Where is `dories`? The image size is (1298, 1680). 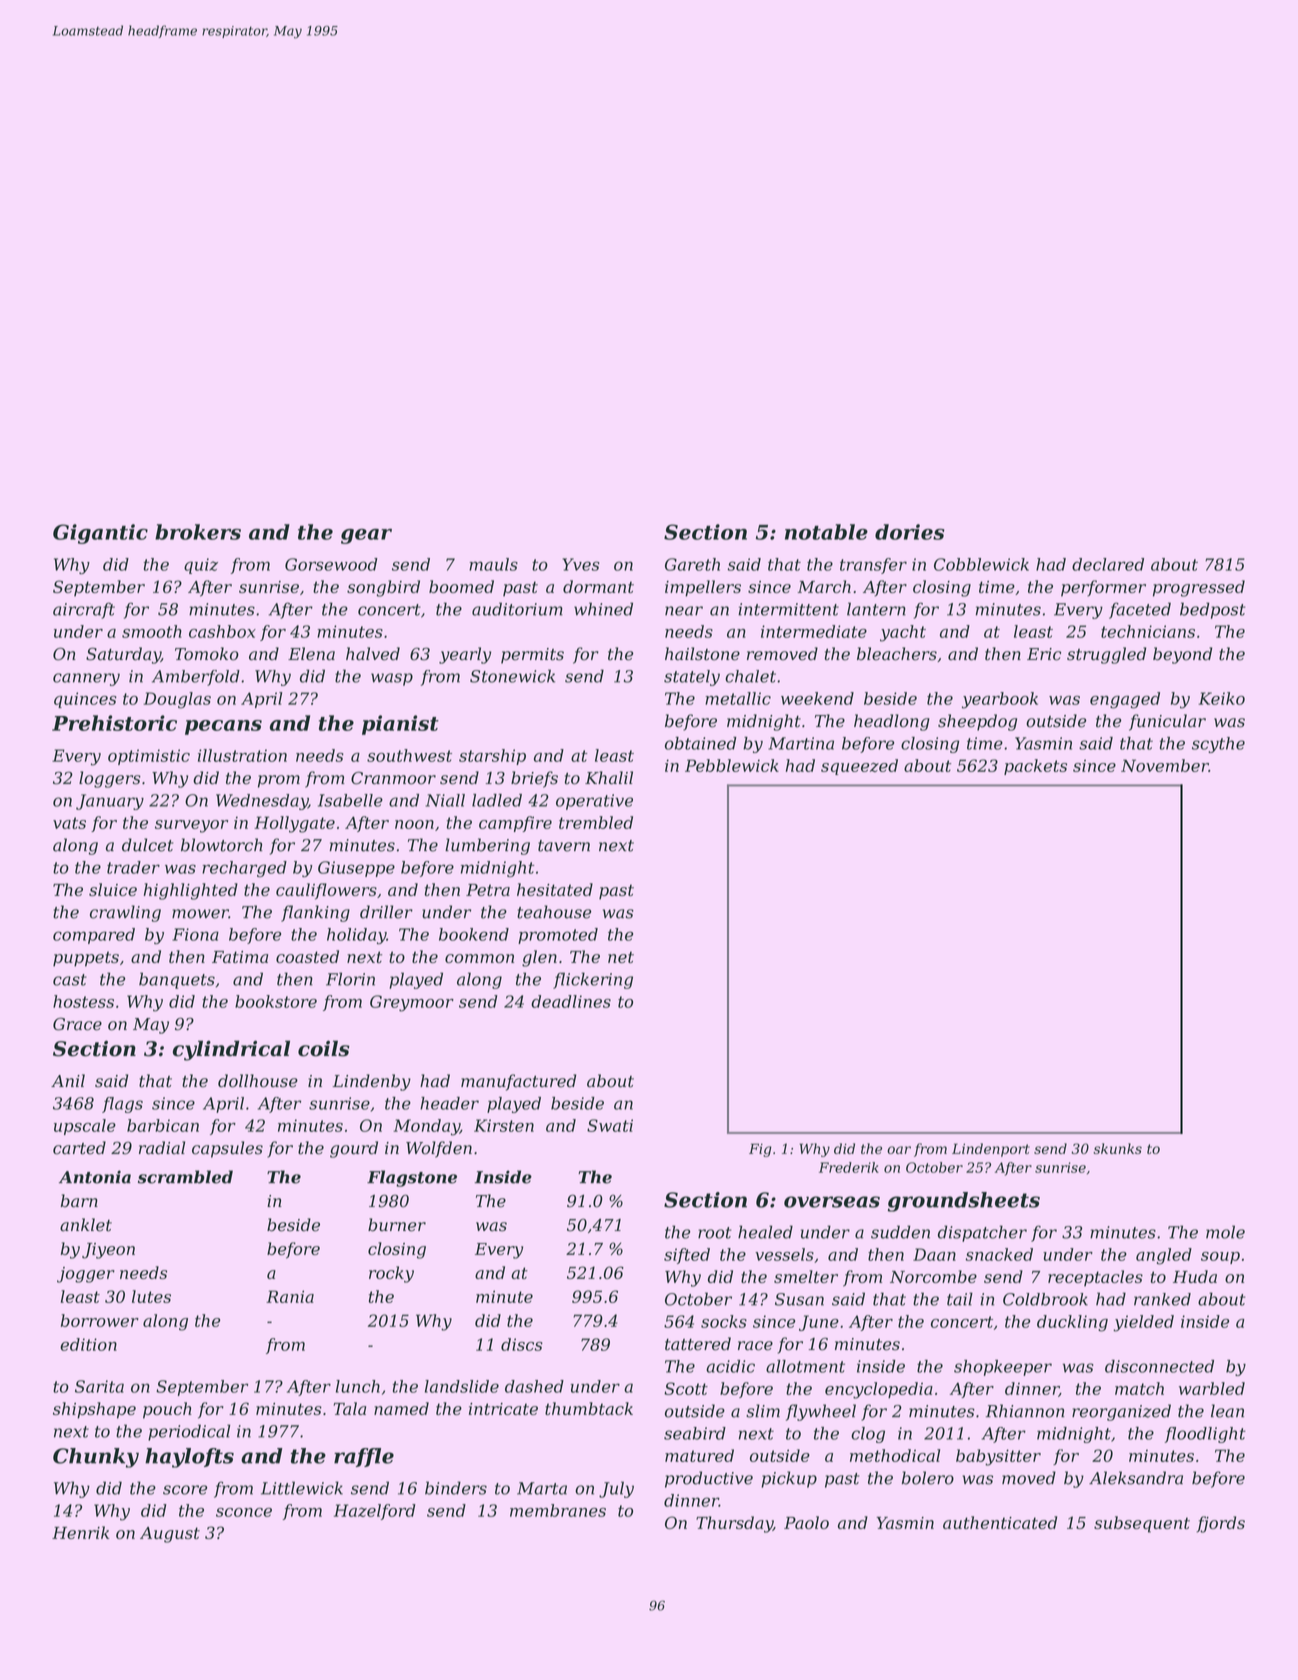
dories is located at coordinates (909, 532).
